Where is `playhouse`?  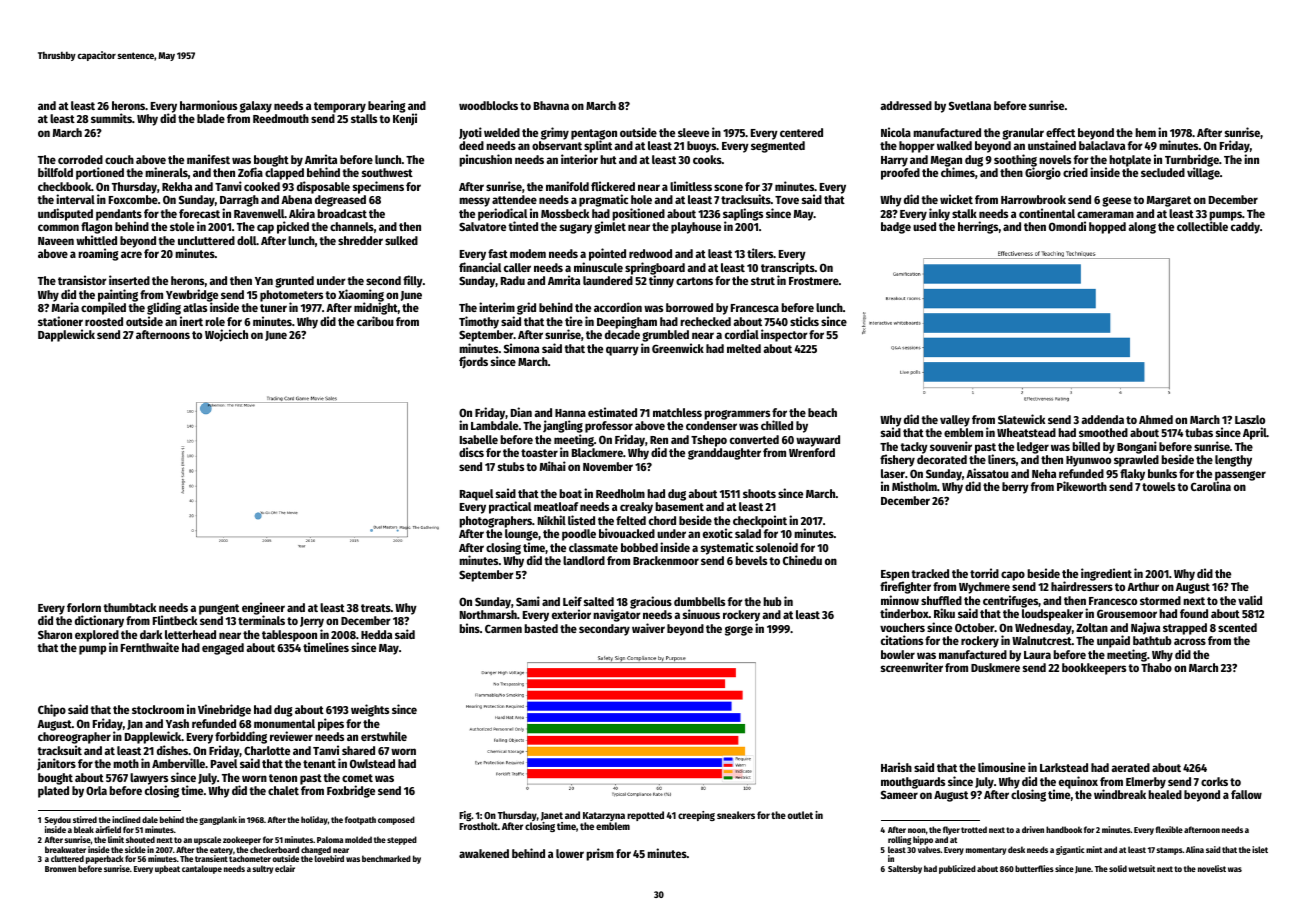
playhouse is located at coordinates (696, 228).
